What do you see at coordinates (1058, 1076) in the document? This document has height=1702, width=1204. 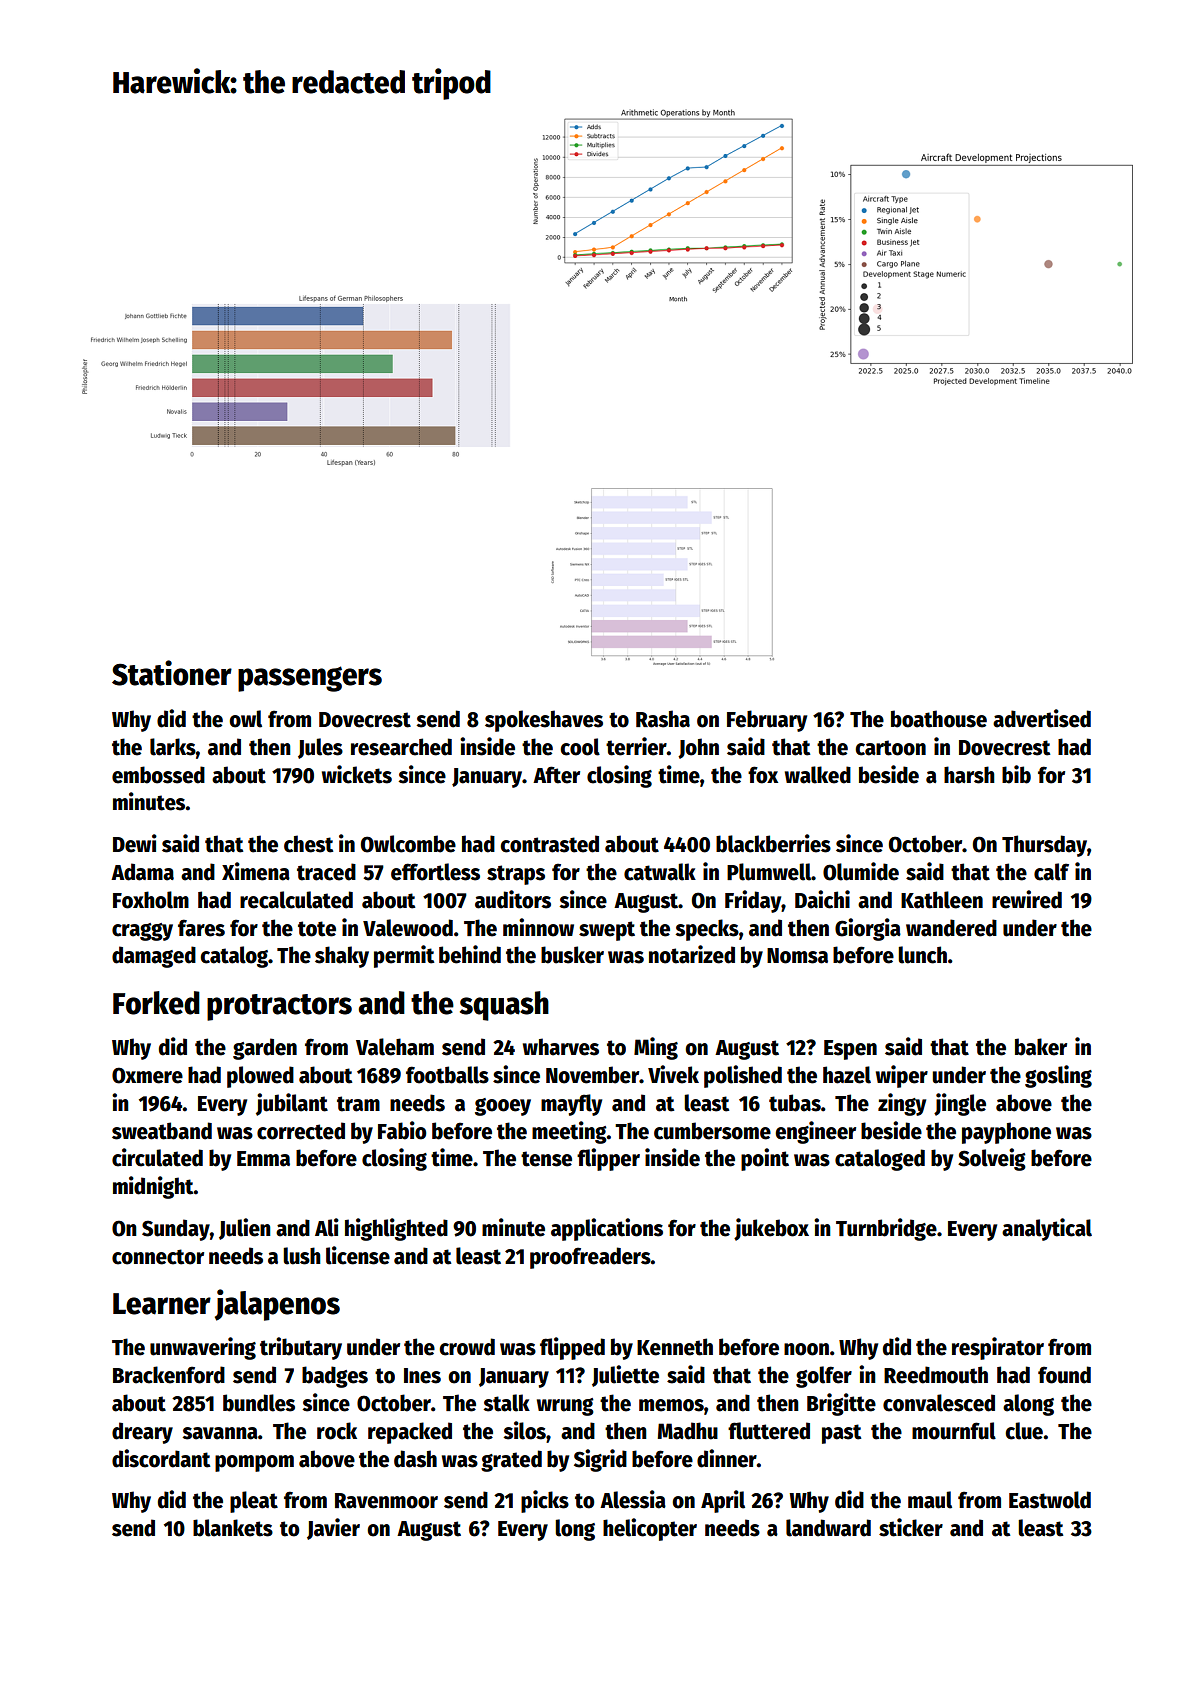 I see `gosling` at bounding box center [1058, 1076].
